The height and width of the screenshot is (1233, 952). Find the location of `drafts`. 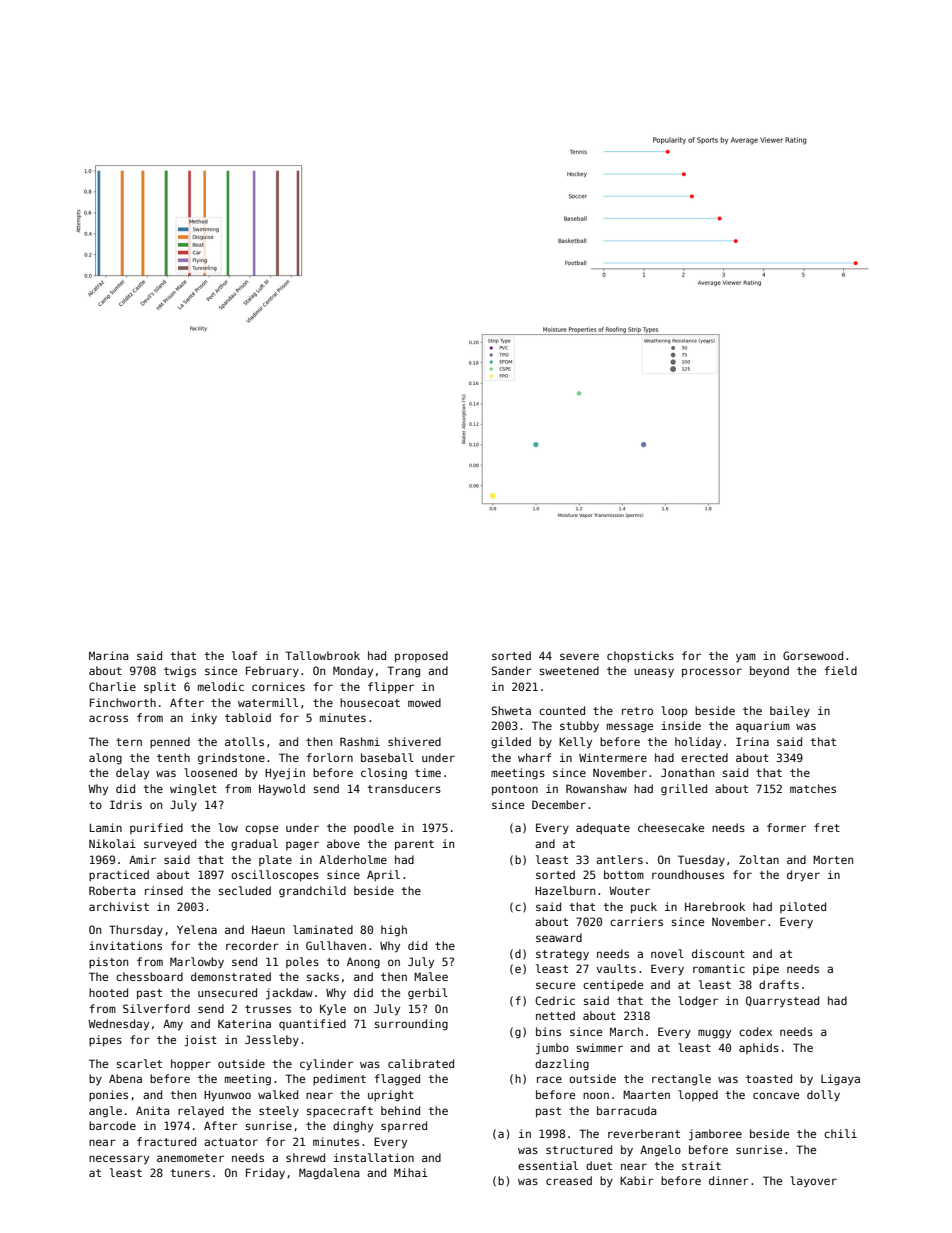

drafts is located at coordinates (779, 984).
